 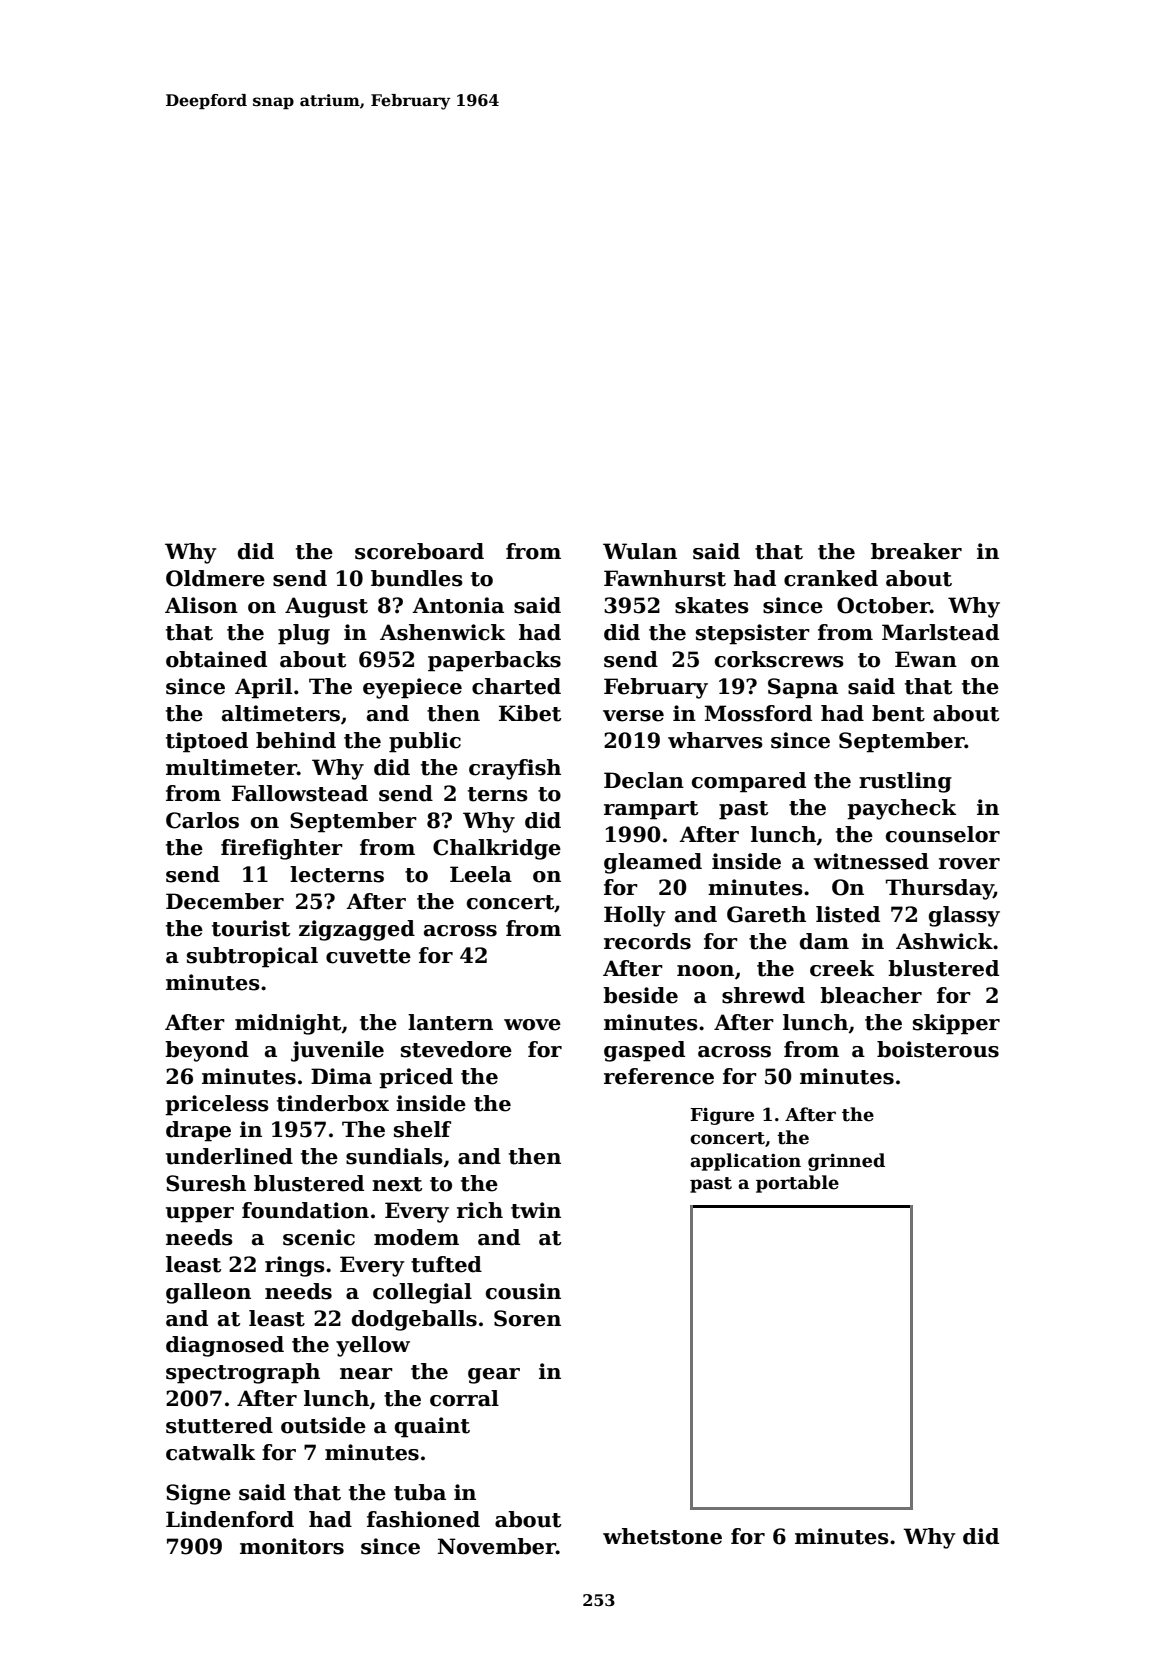 What do you see at coordinates (494, 661) in the document?
I see `paperbacks` at bounding box center [494, 661].
